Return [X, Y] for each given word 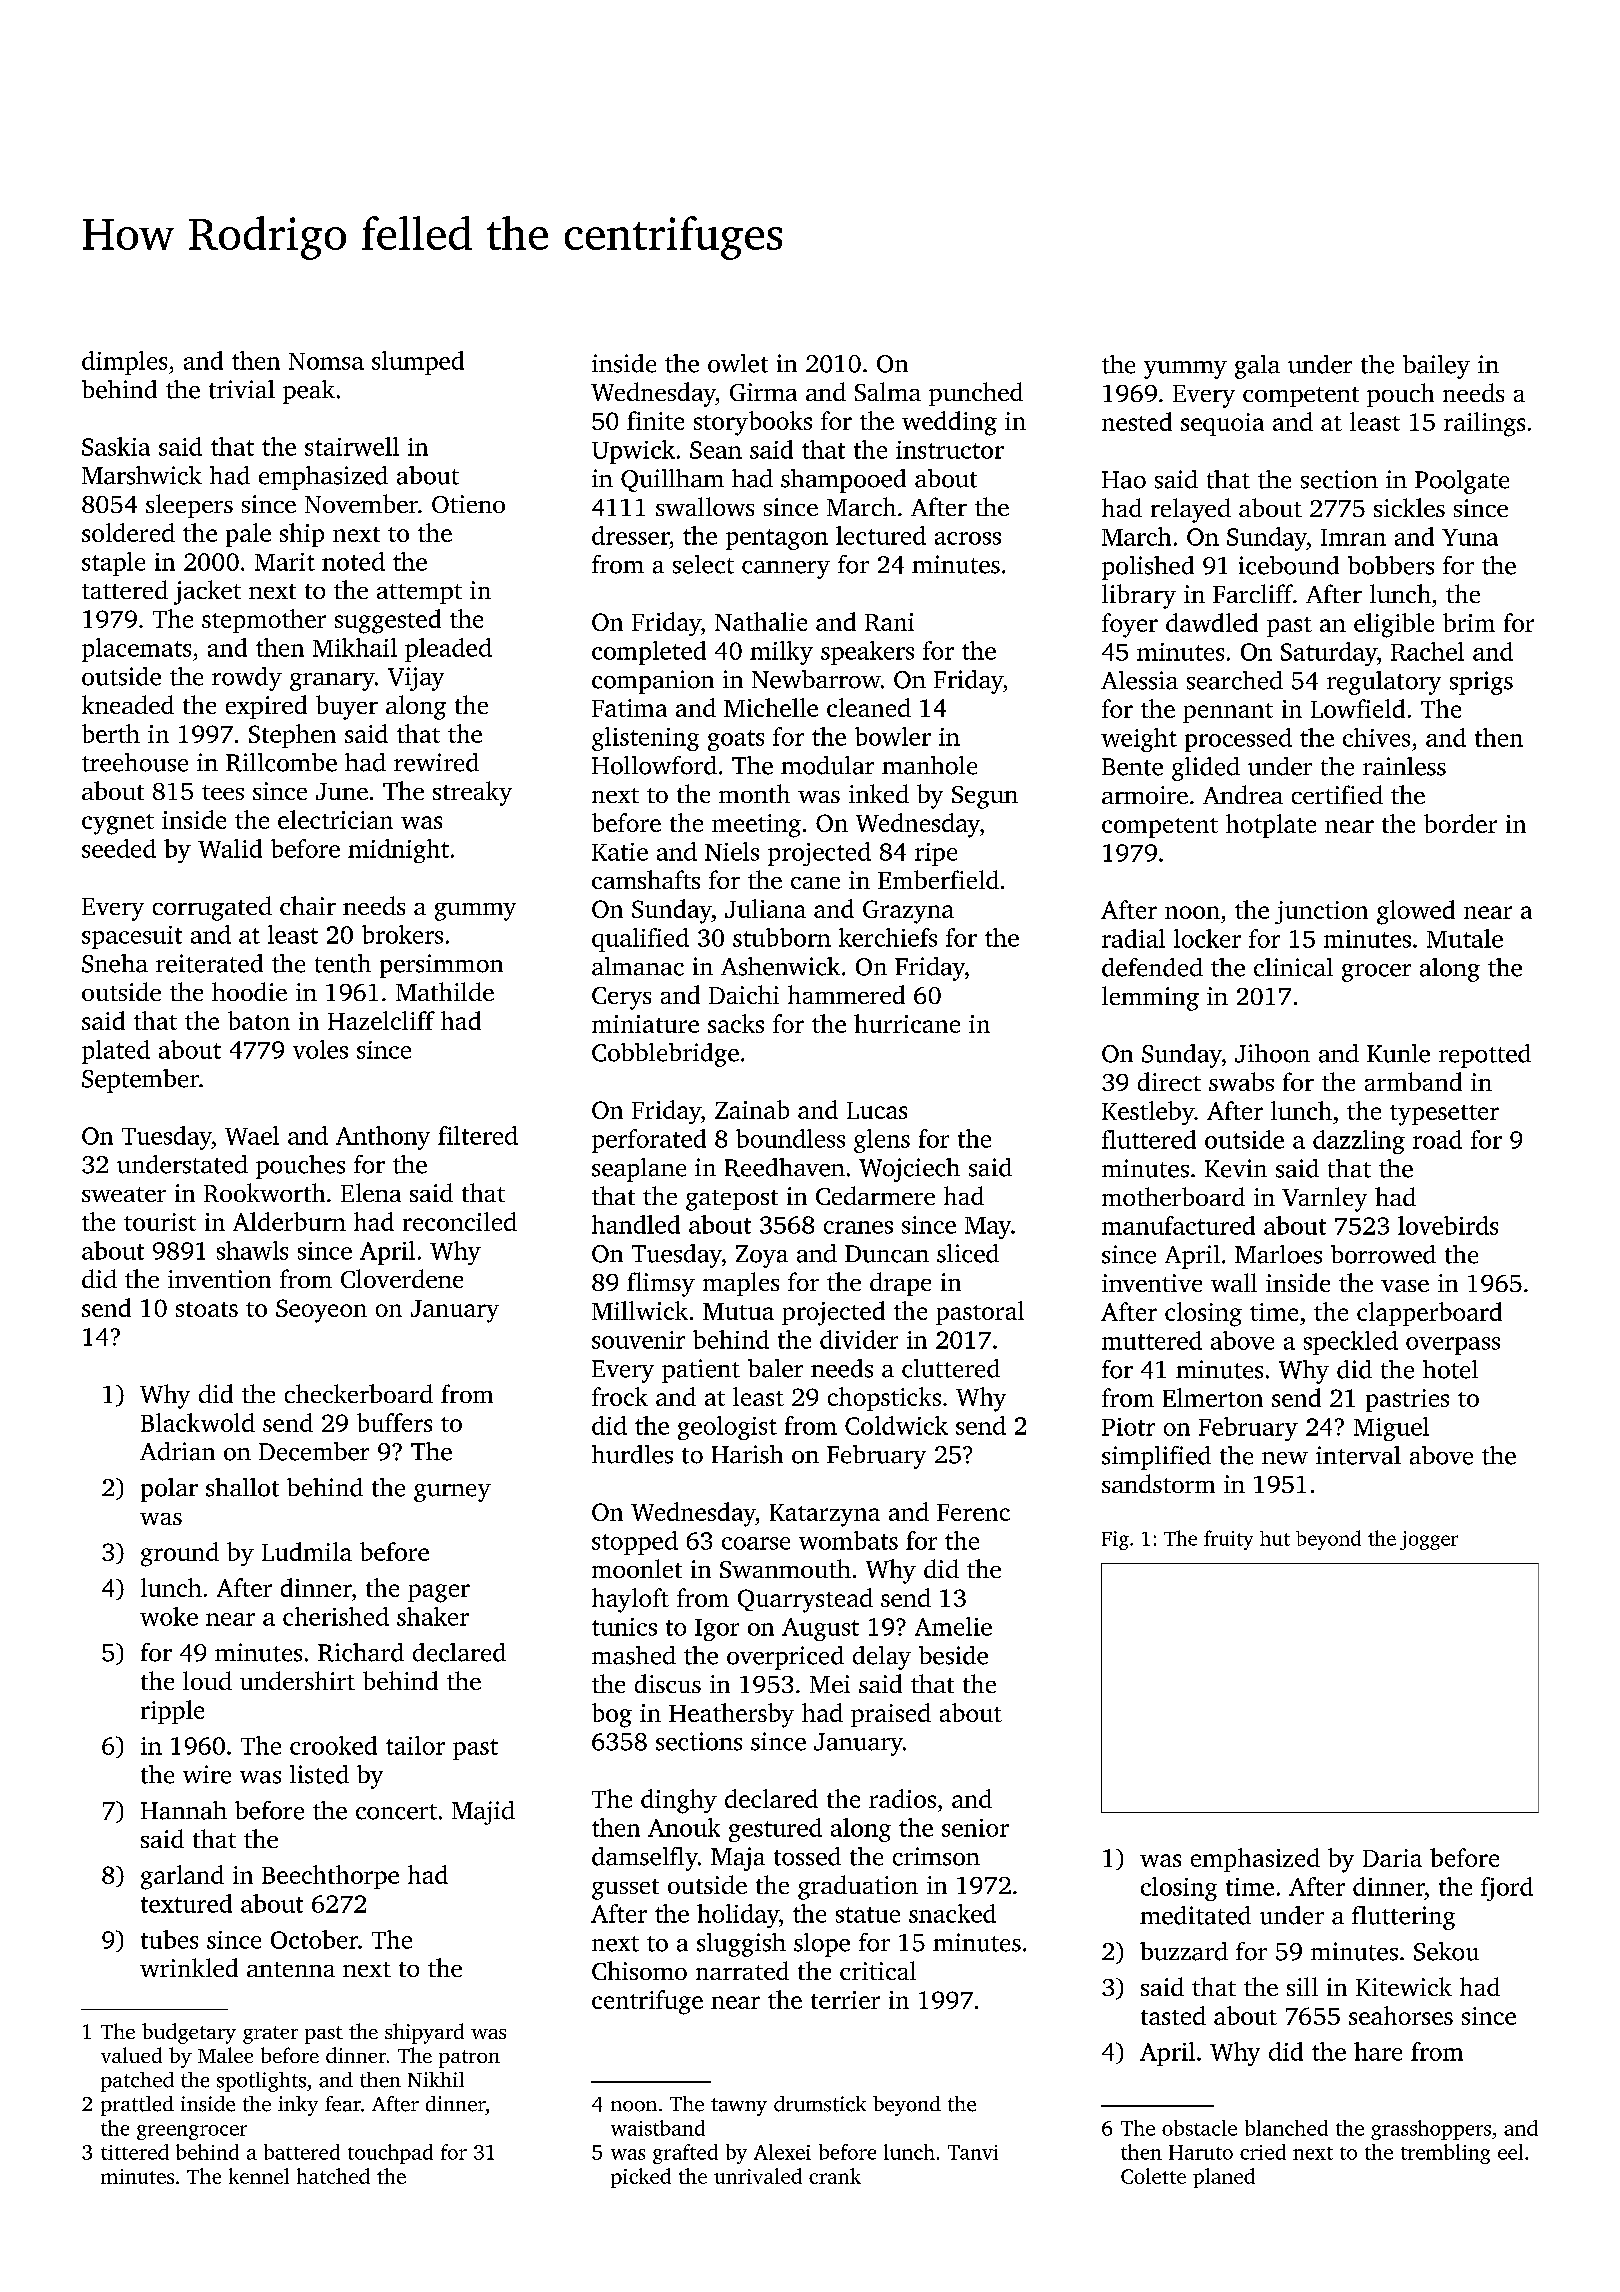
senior [975, 1828]
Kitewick [1404, 1986]
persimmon [441, 966]
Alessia [1139, 680]
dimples [124, 363]
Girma [763, 392]
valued [131, 2055]
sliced [968, 1253]
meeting [756, 826]
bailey [1436, 367]
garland [182, 1877]
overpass [1453, 1346]
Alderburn [289, 1221]
